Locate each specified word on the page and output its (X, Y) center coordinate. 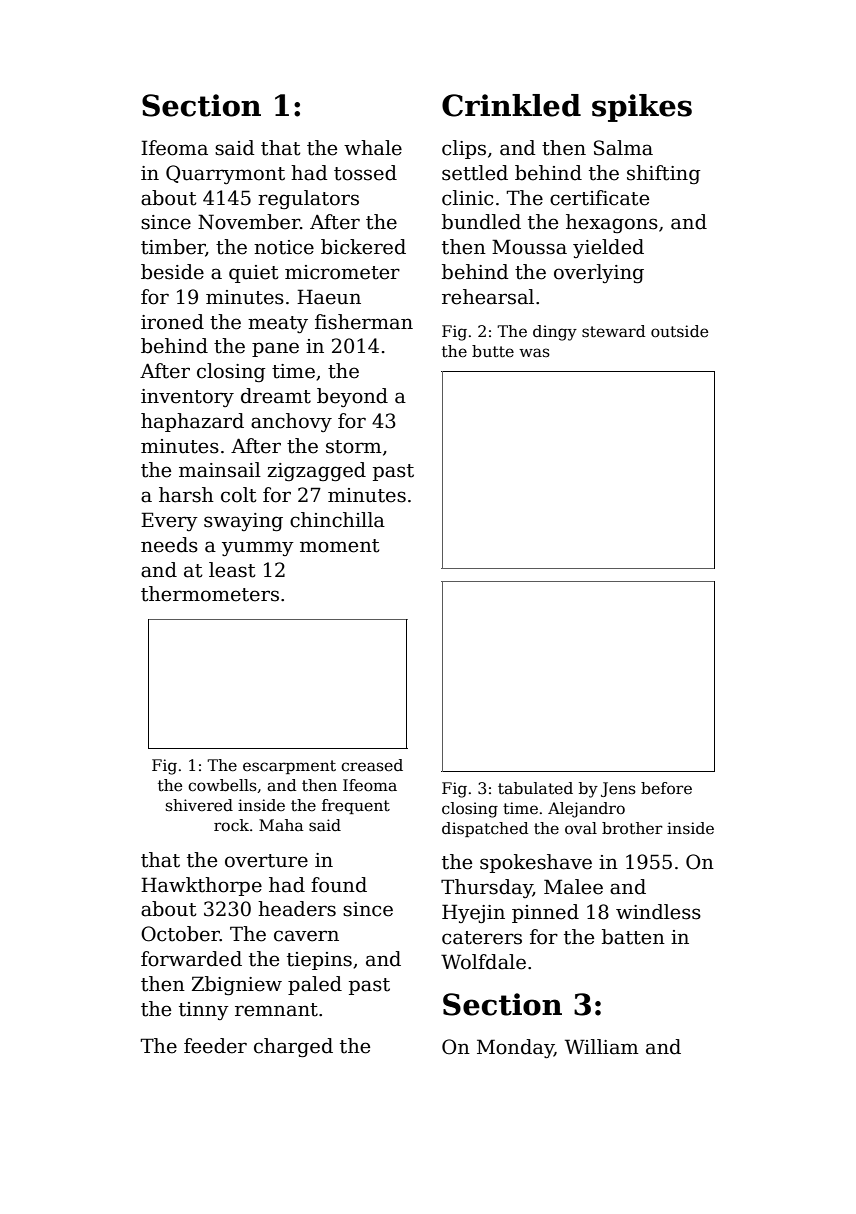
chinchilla (337, 520)
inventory (187, 398)
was (534, 353)
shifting (663, 174)
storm (353, 447)
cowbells (222, 785)
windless (658, 912)
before (666, 788)
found (339, 885)
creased (372, 765)
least (232, 570)
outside (679, 331)
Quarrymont (225, 174)
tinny (204, 1011)
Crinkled (511, 105)
